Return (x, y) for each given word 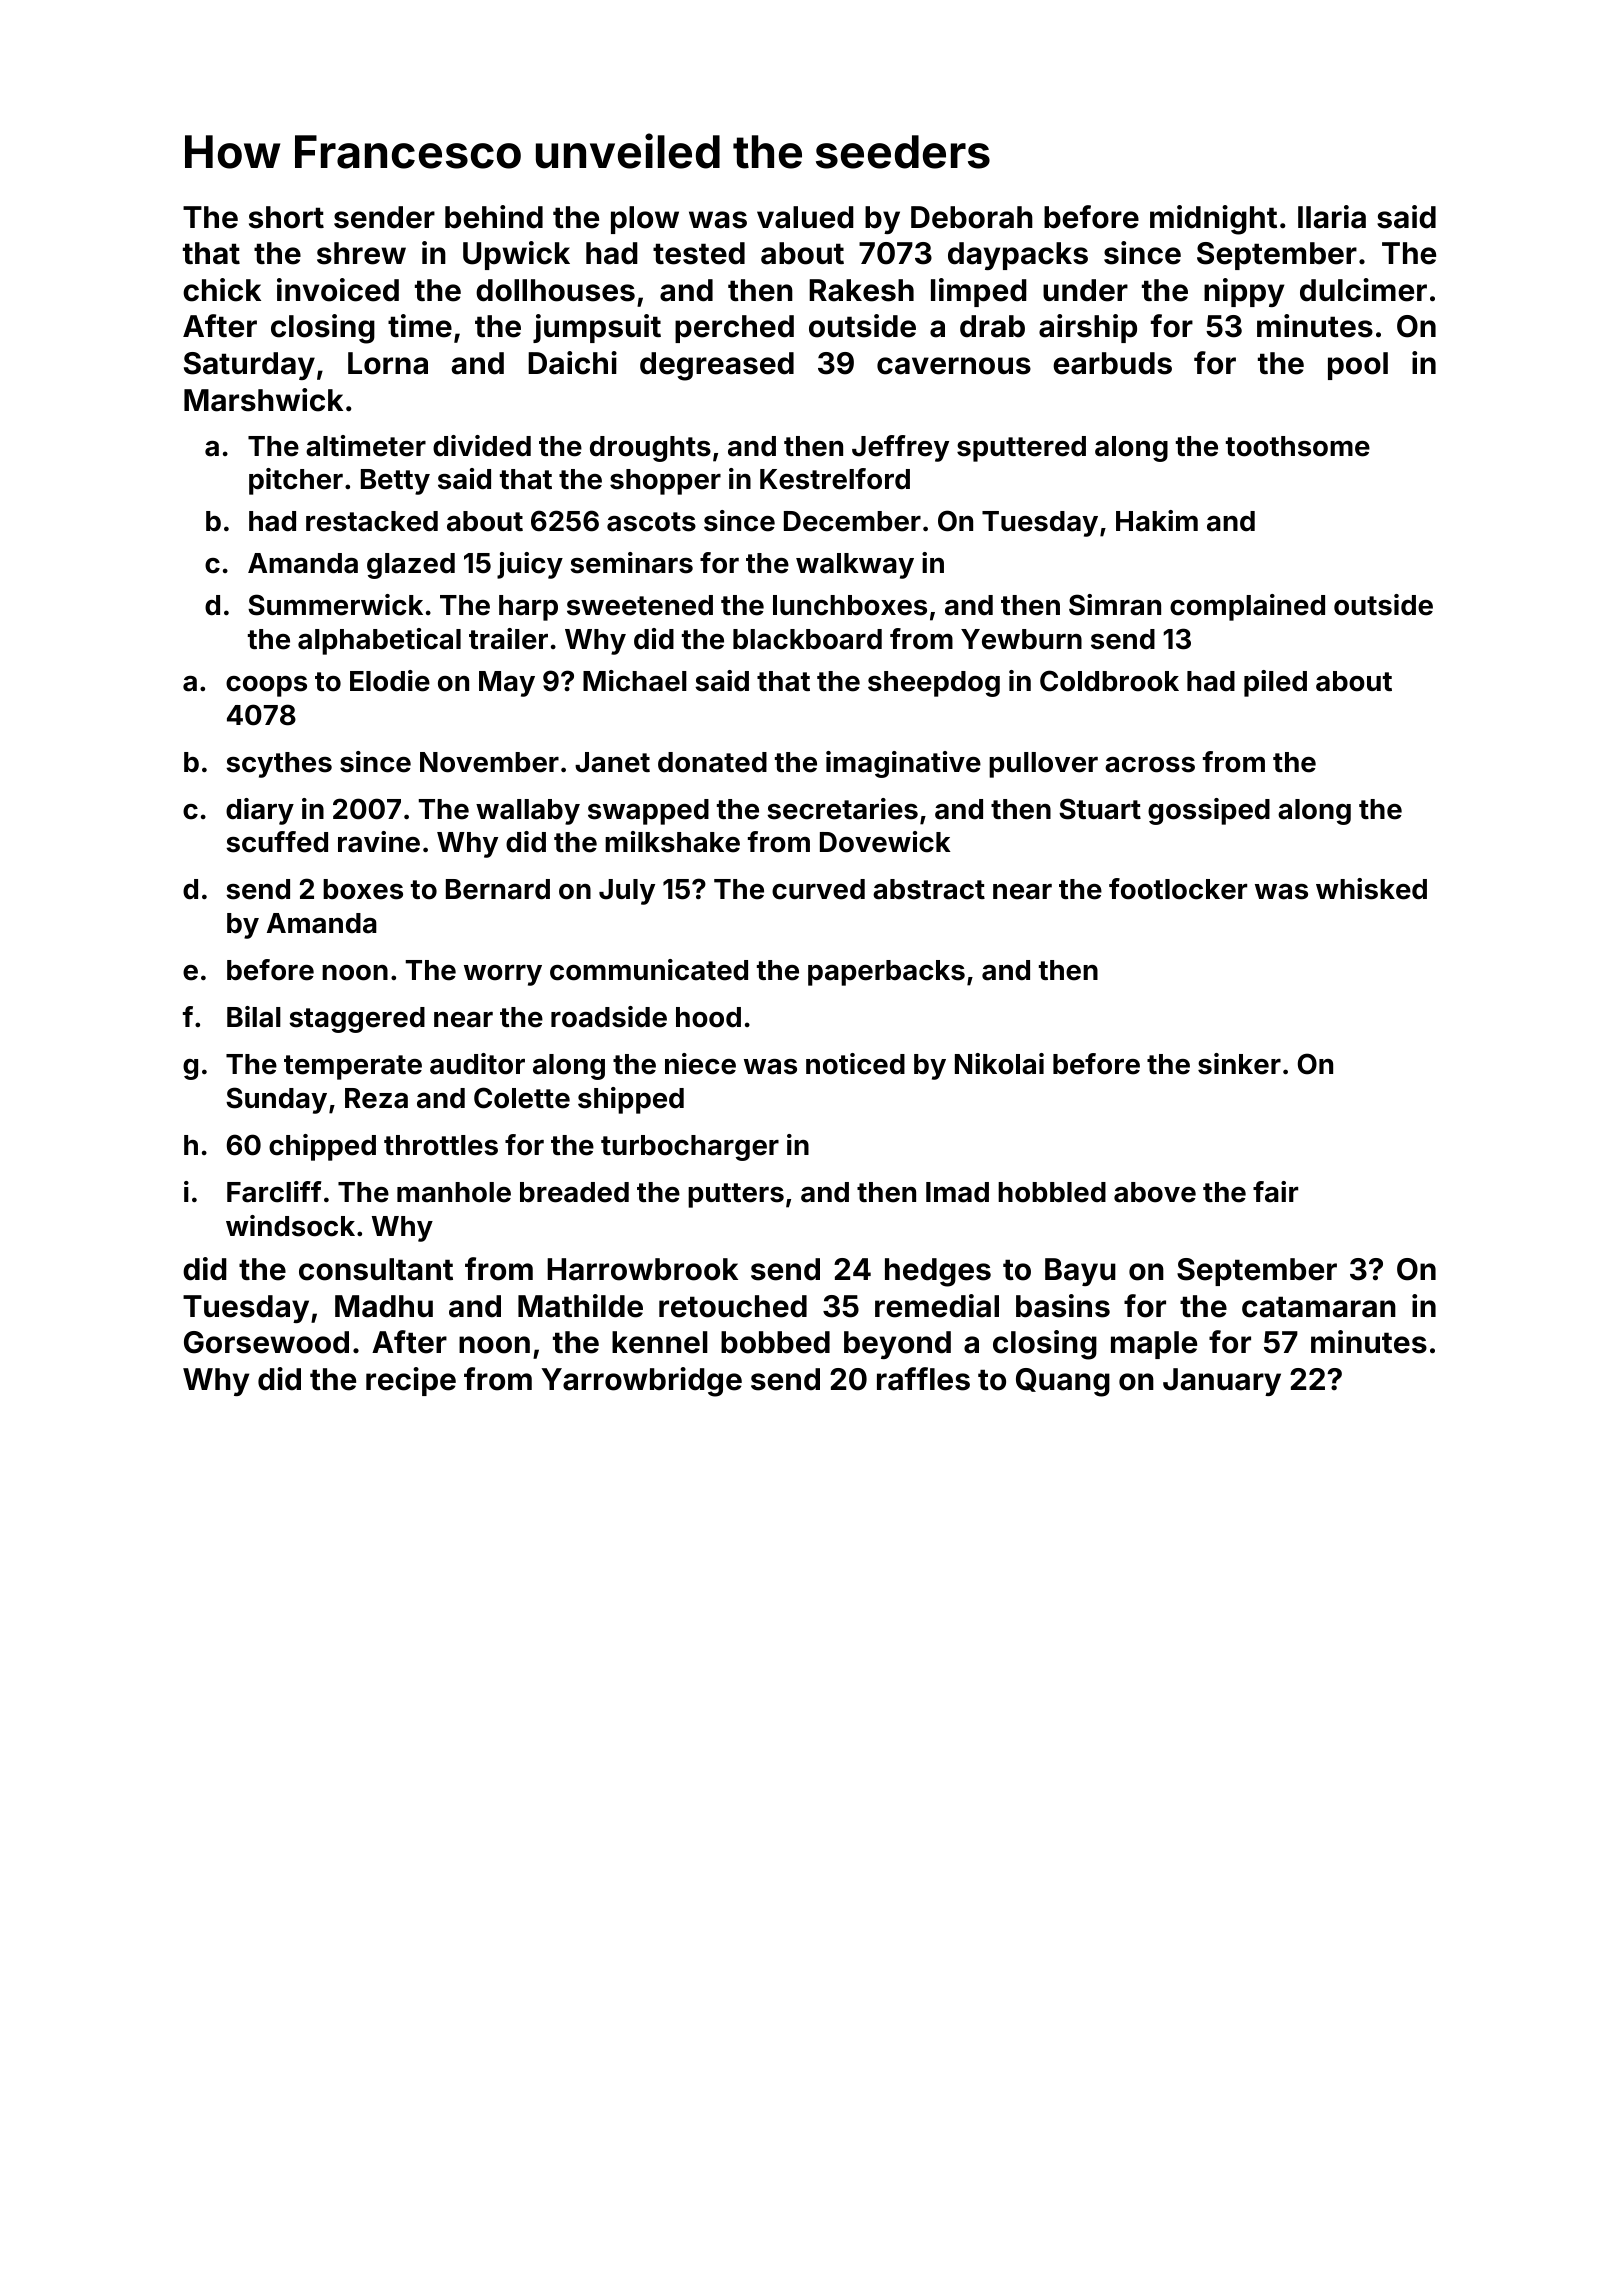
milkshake (672, 842)
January (1222, 1382)
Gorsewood (266, 1342)
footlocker (1178, 889)
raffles (923, 1379)
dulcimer (1363, 290)
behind (494, 217)
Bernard (498, 889)
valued (805, 217)
